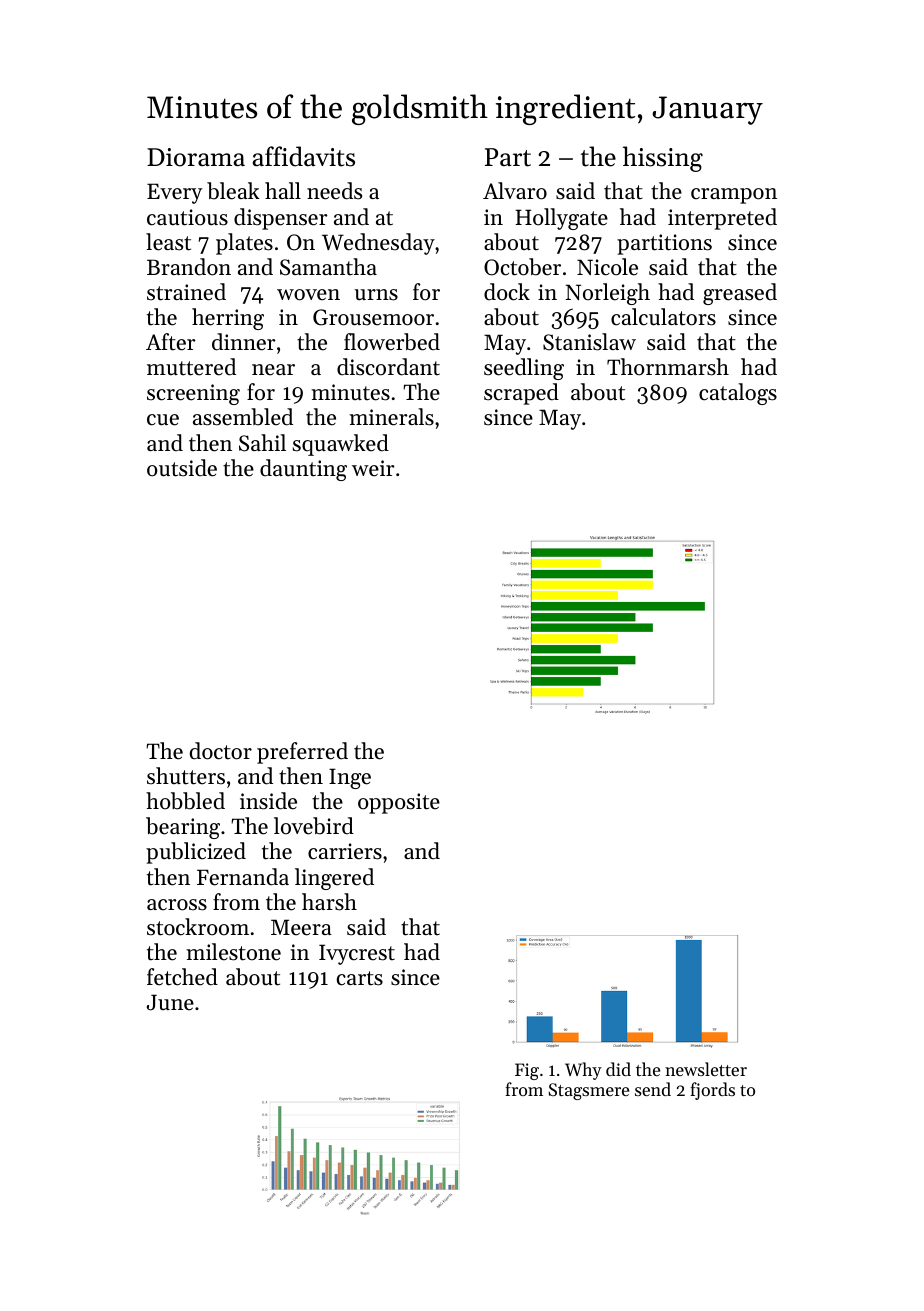  What do you see at coordinates (304, 156) in the document?
I see `affidavits` at bounding box center [304, 156].
